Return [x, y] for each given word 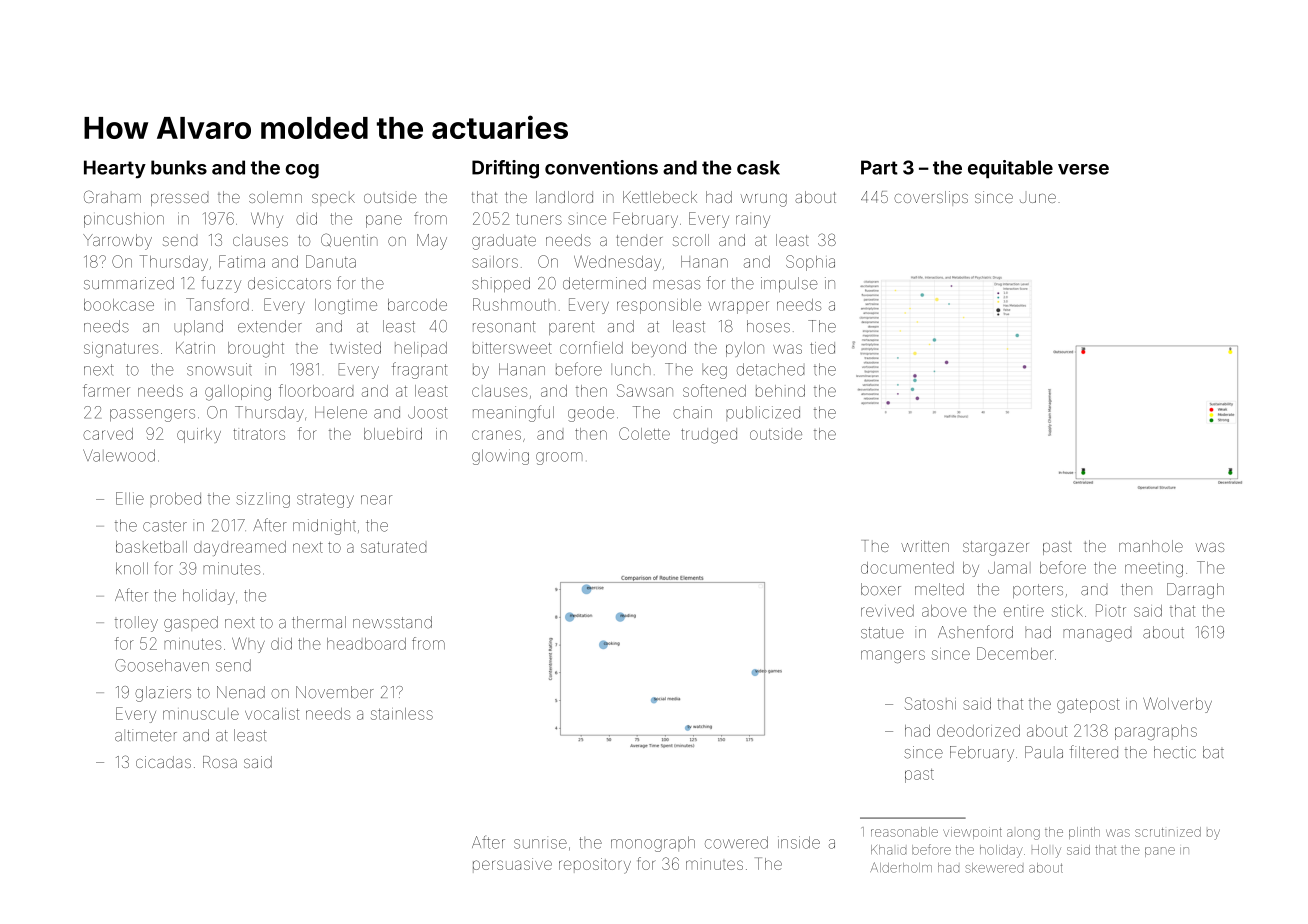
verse [1083, 169]
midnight [324, 527]
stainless [402, 714]
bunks [179, 167]
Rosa [220, 762]
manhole [1151, 546]
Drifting [505, 169]
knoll [132, 568]
